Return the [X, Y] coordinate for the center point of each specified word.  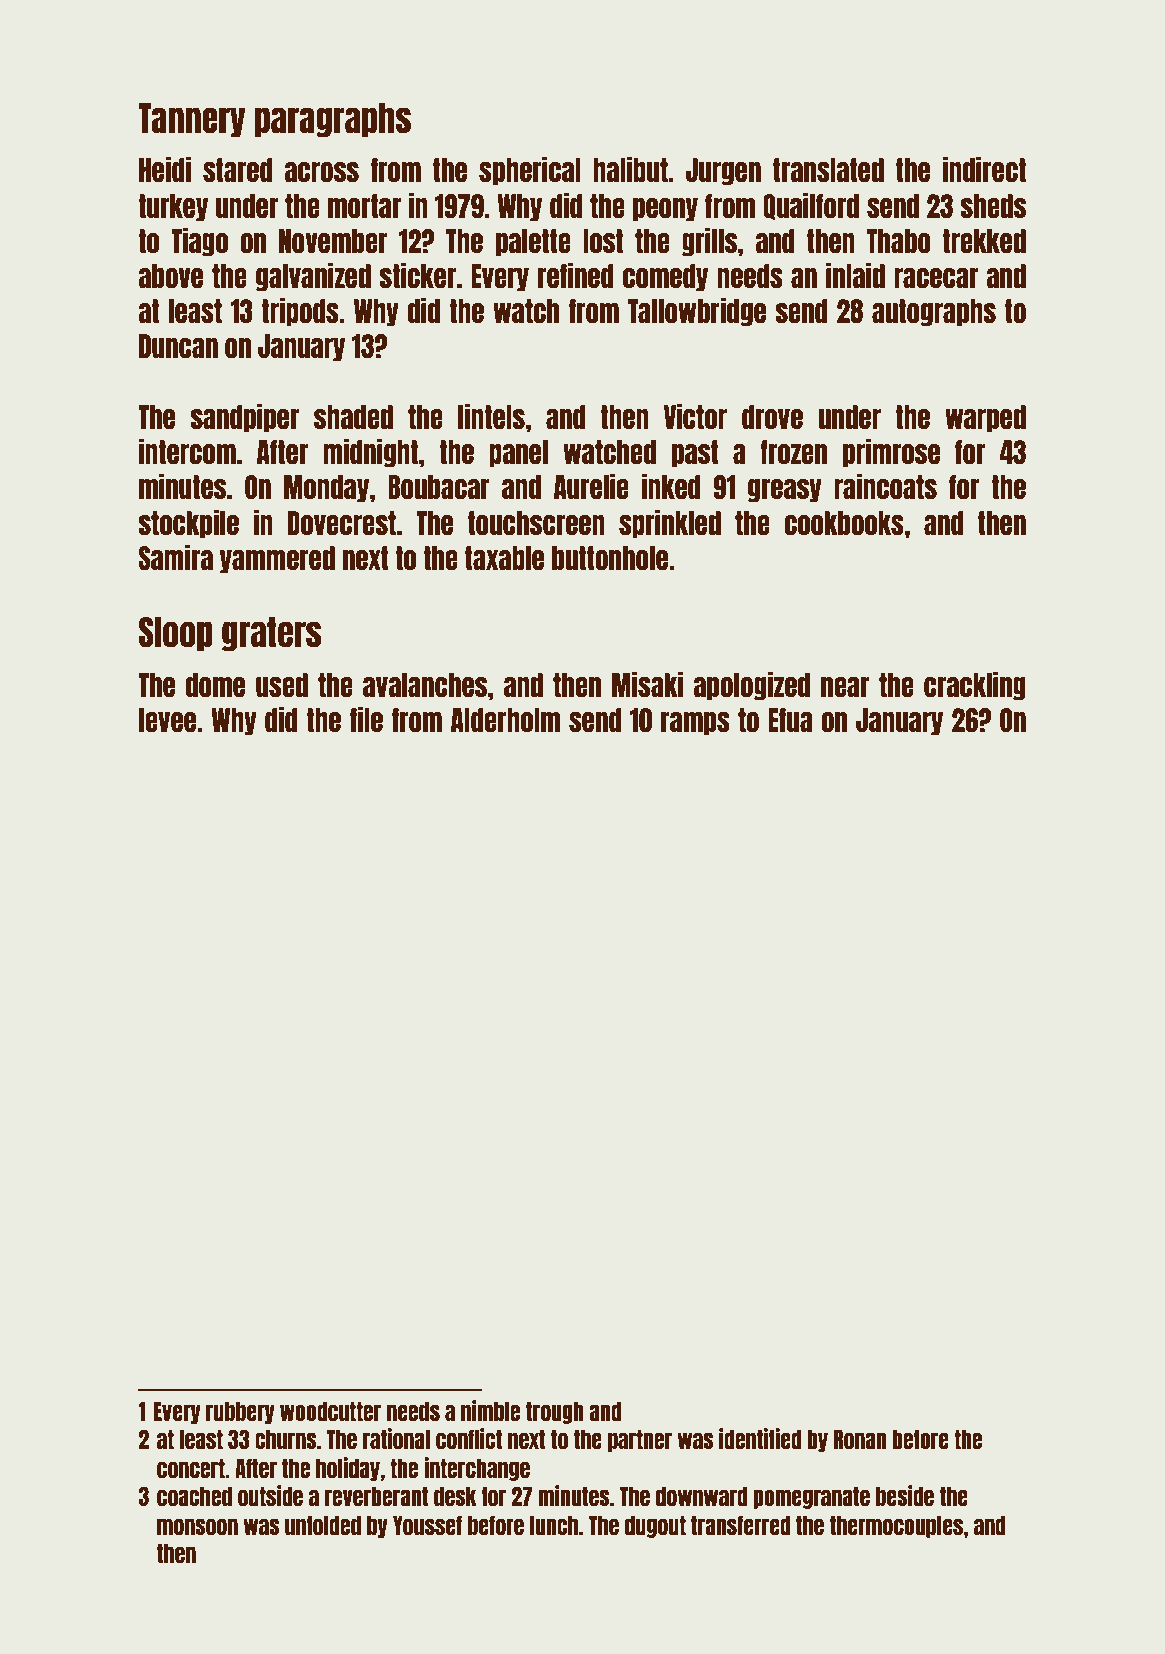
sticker [417, 275]
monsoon [197, 1526]
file [366, 719]
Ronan [859, 1439]
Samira [175, 557]
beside [905, 1495]
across [321, 172]
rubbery [240, 1413]
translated [828, 170]
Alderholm [505, 720]
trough [555, 1413]
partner [640, 1441]
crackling [975, 686]
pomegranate [811, 1498]
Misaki [647, 684]
